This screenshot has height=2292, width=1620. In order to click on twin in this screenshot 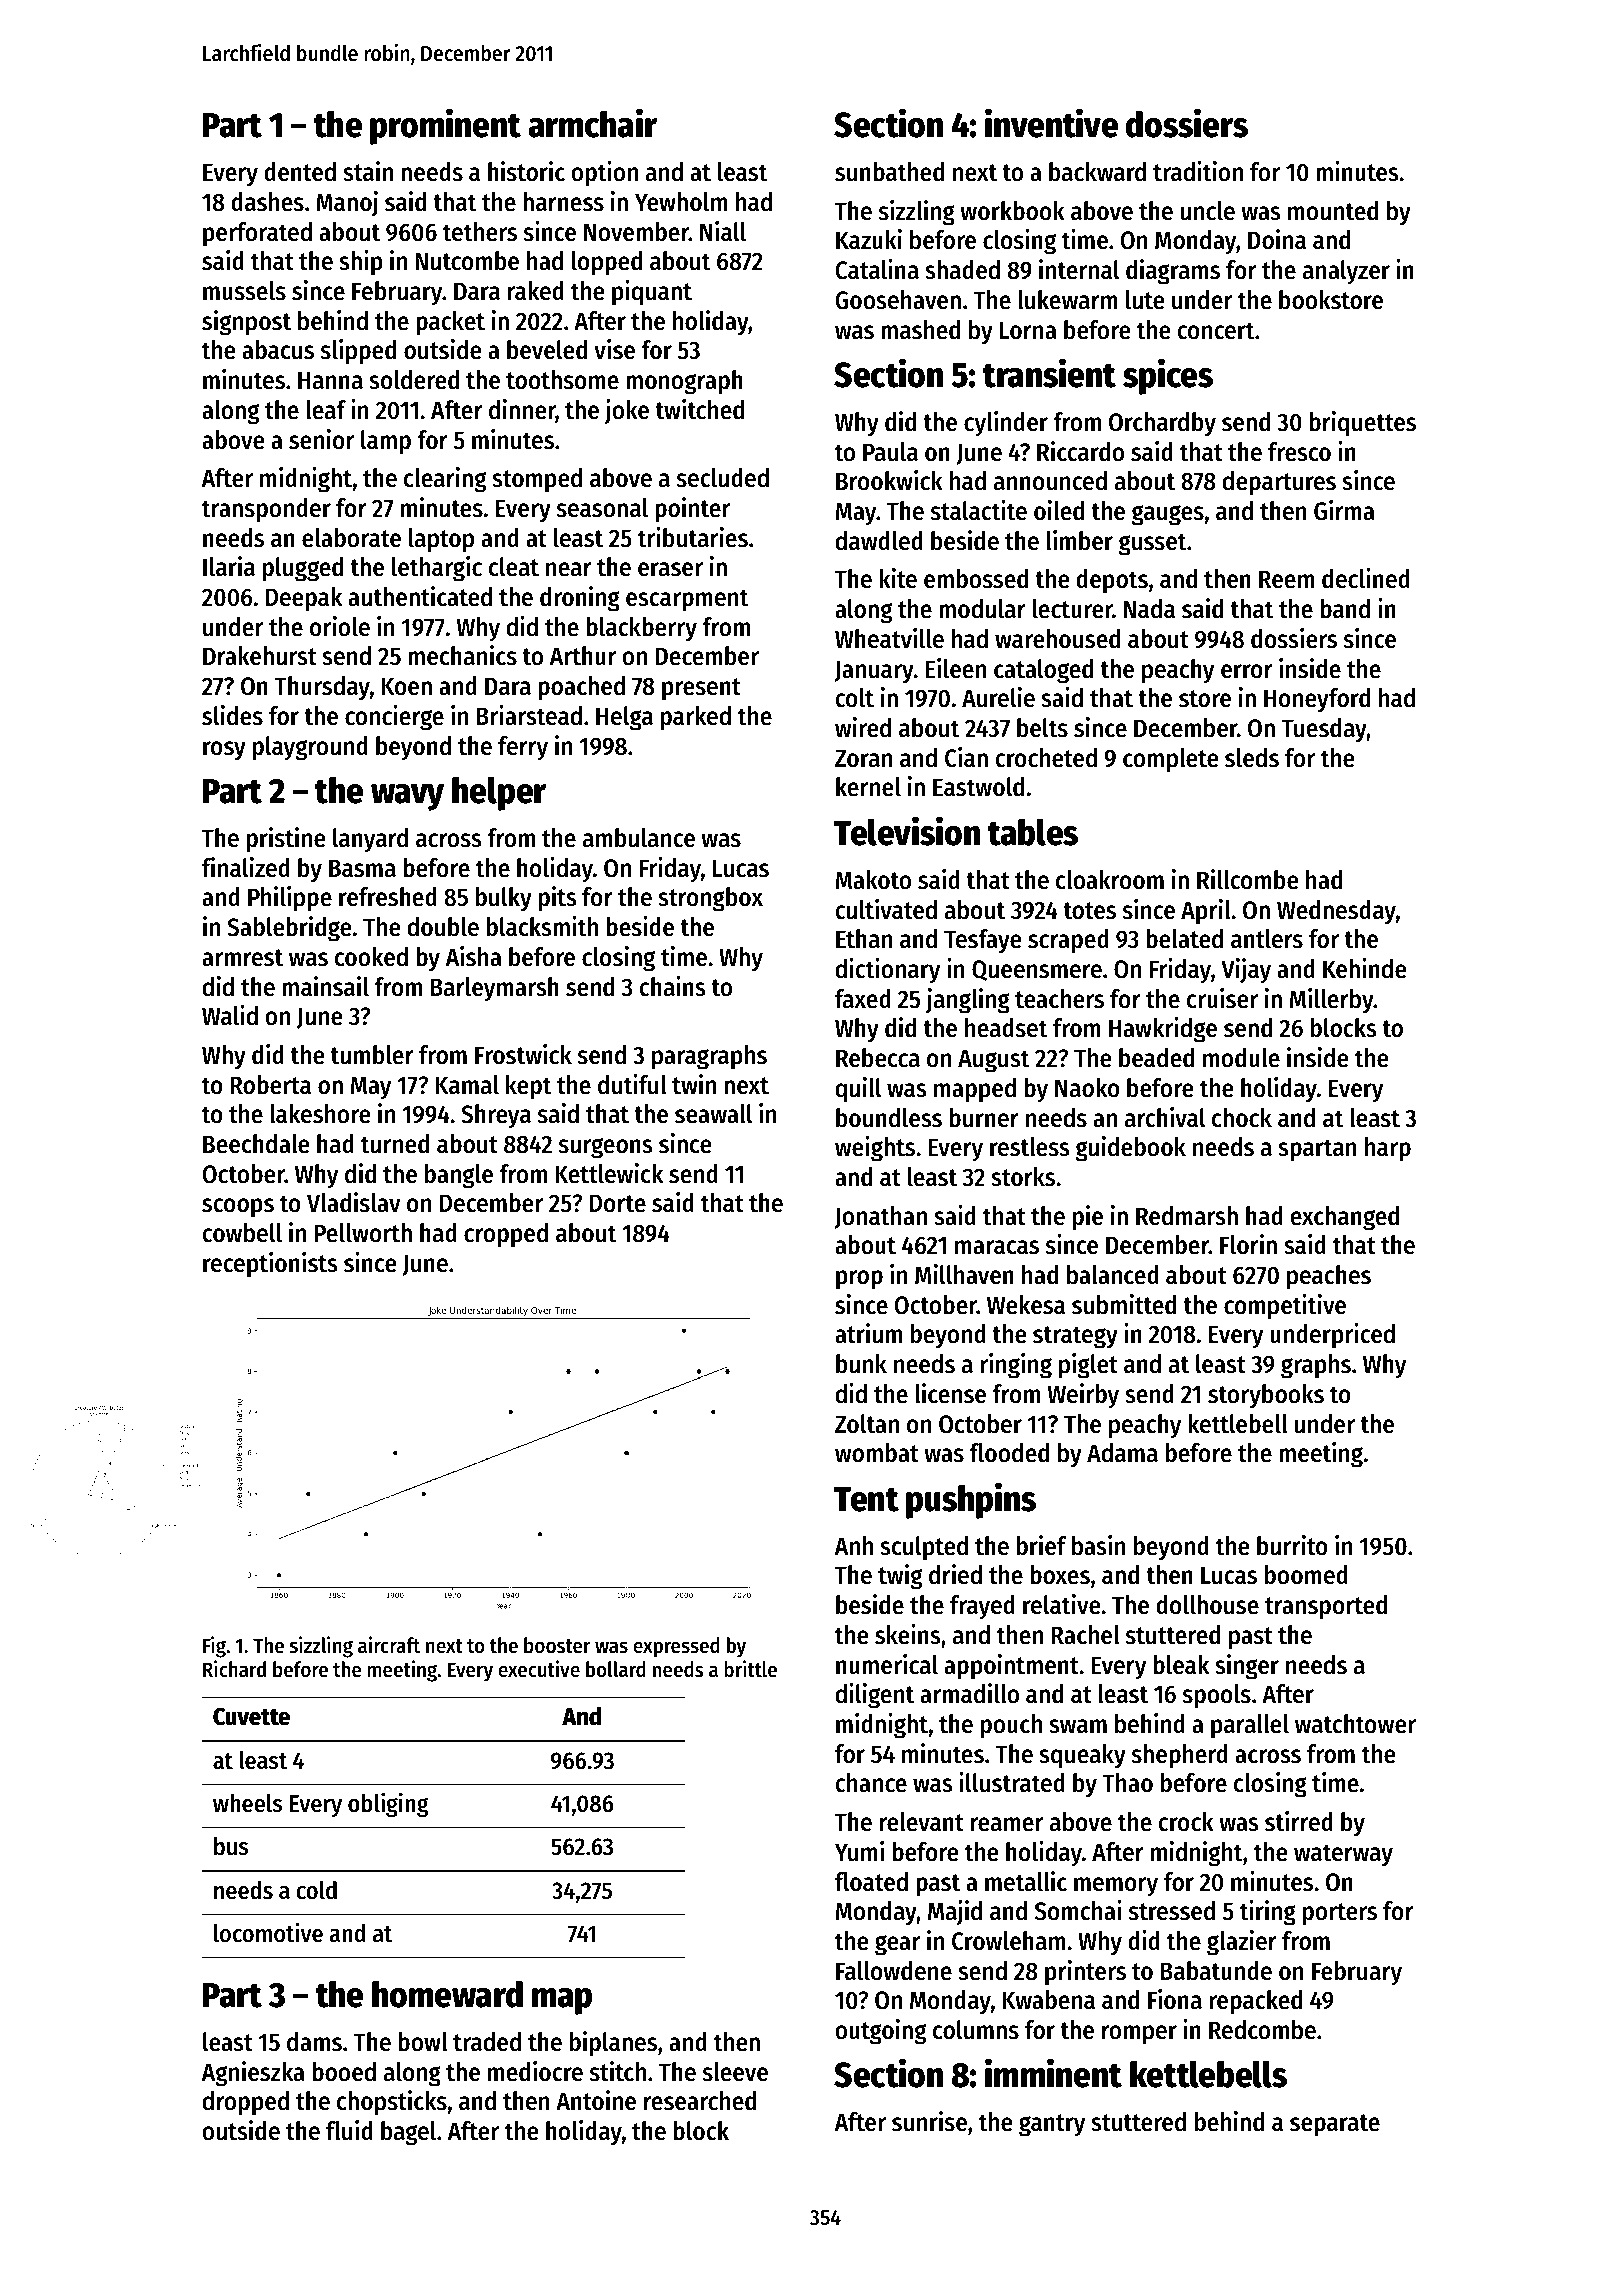, I will do `click(694, 1084)`.
